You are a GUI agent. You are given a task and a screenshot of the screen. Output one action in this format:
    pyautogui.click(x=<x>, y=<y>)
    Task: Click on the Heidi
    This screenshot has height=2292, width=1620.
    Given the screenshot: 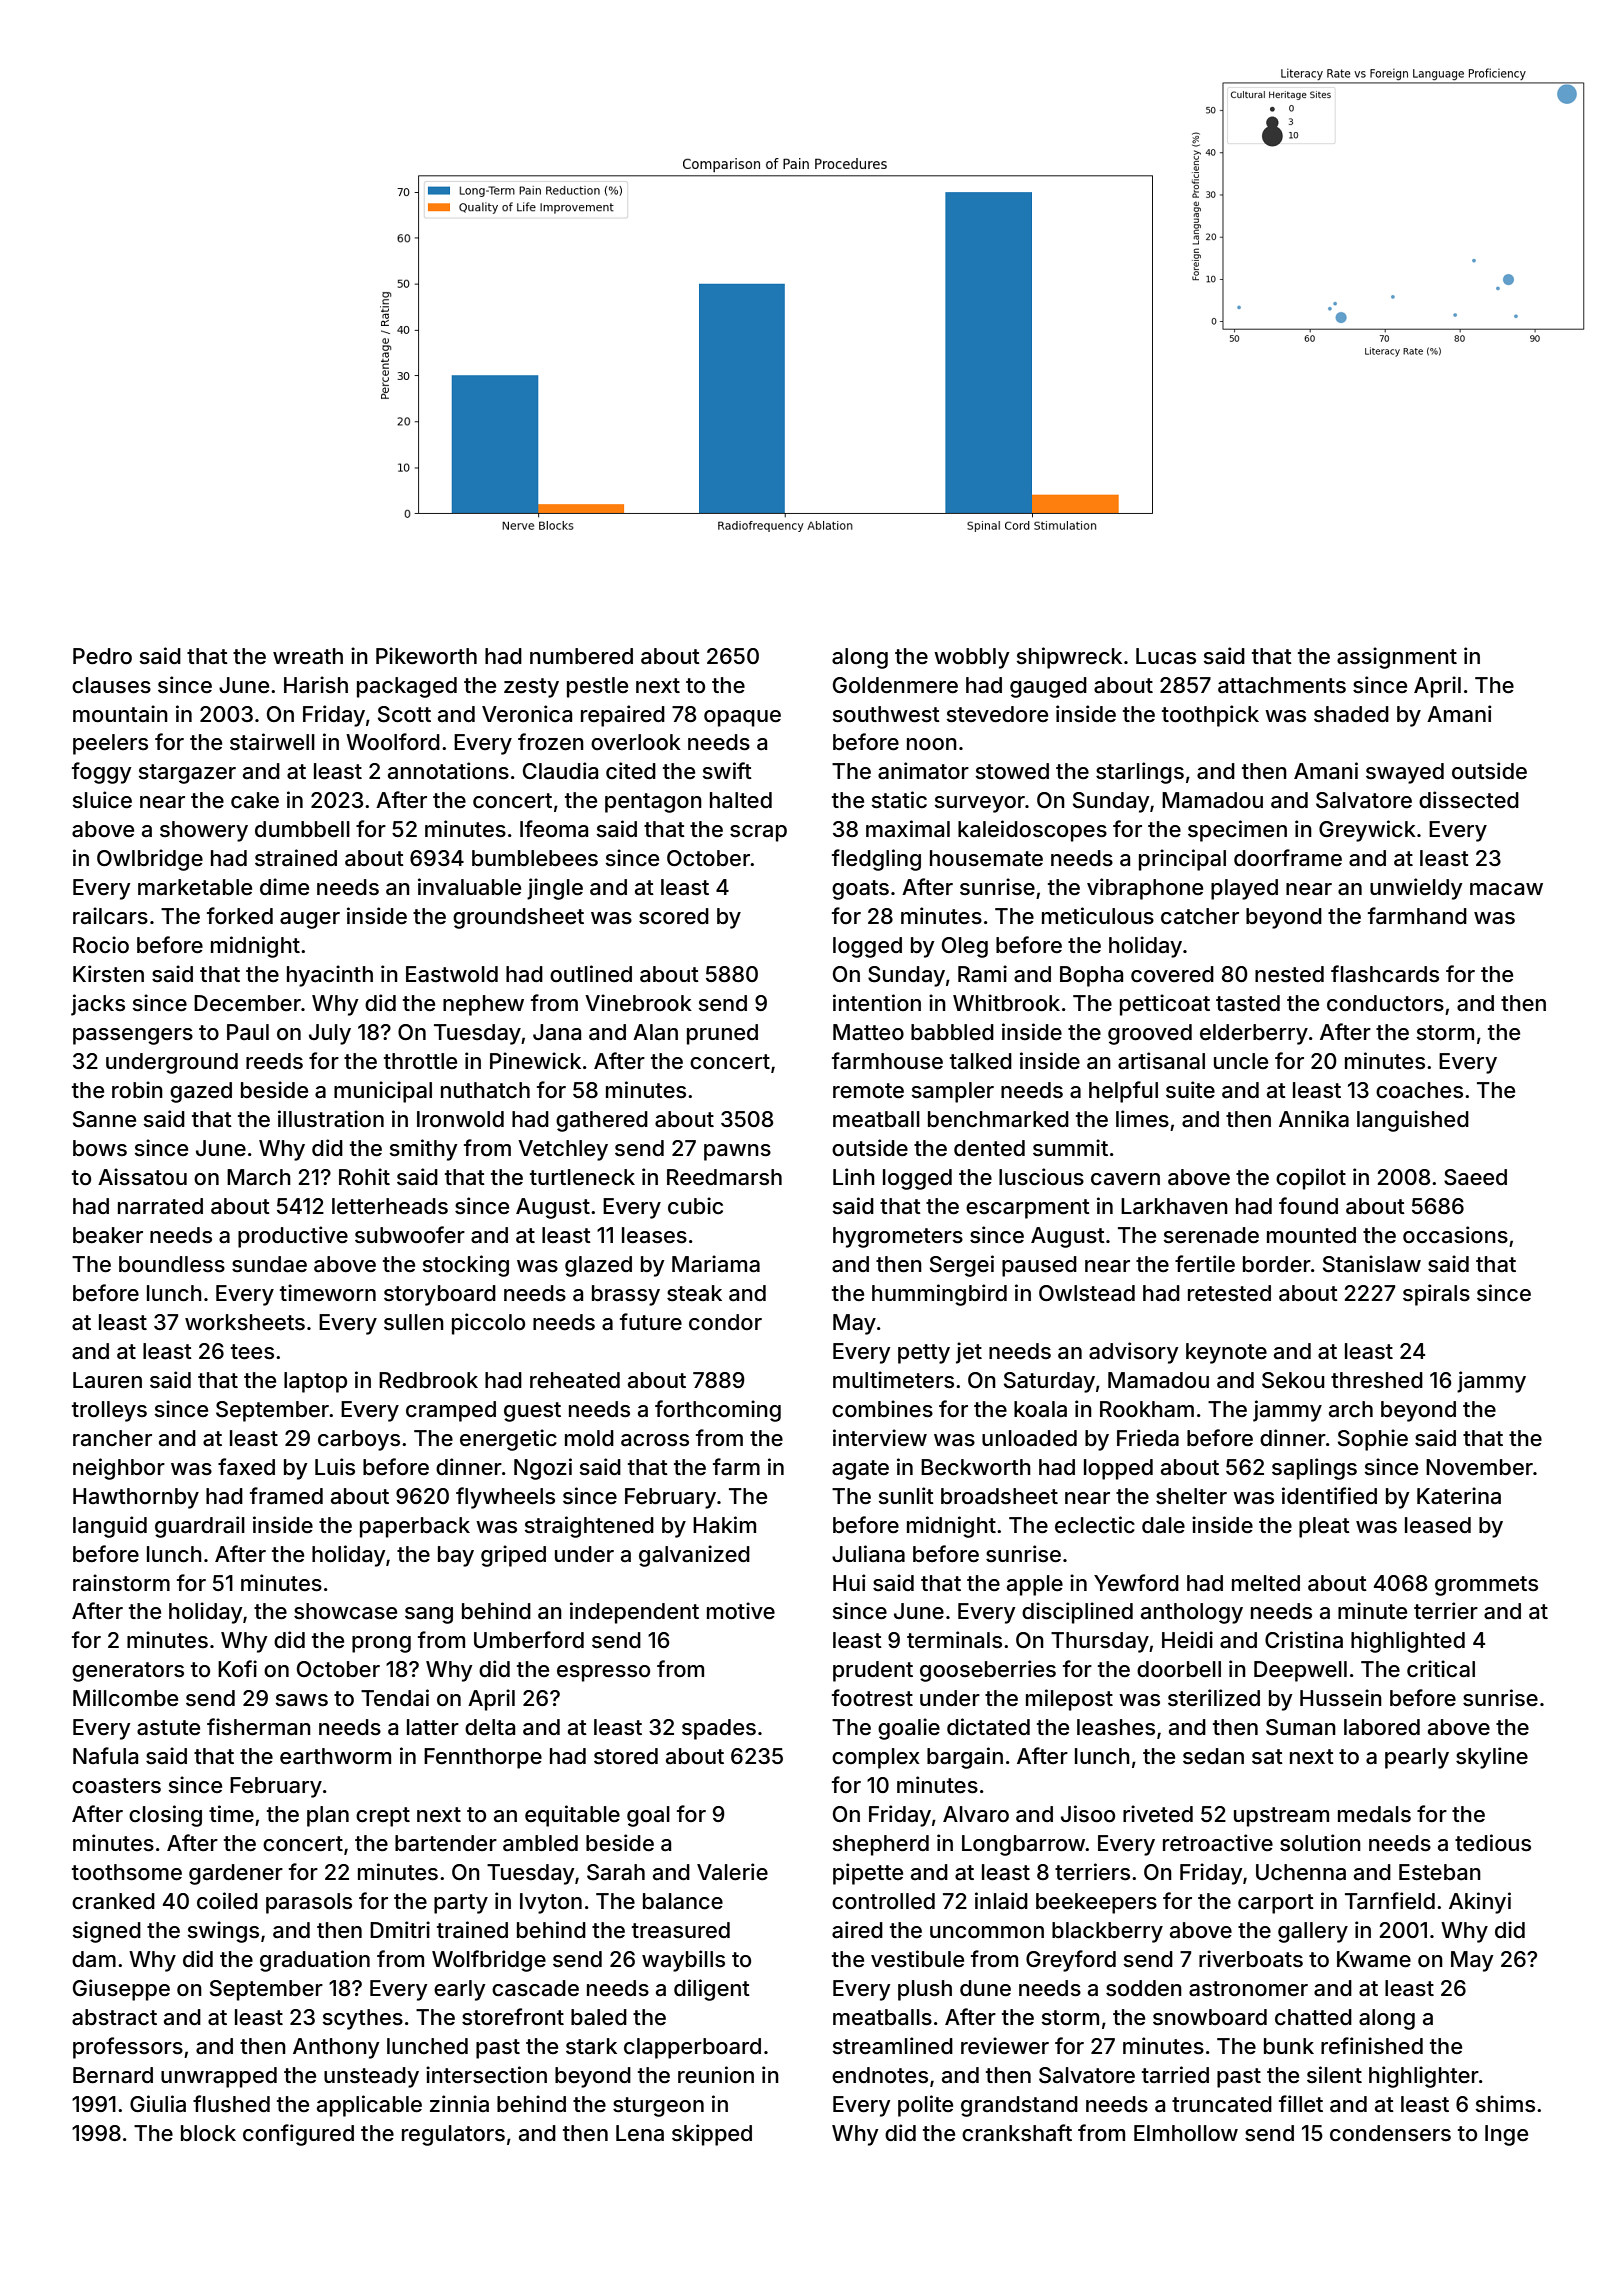 What is the action you would take?
    pyautogui.click(x=1187, y=1640)
